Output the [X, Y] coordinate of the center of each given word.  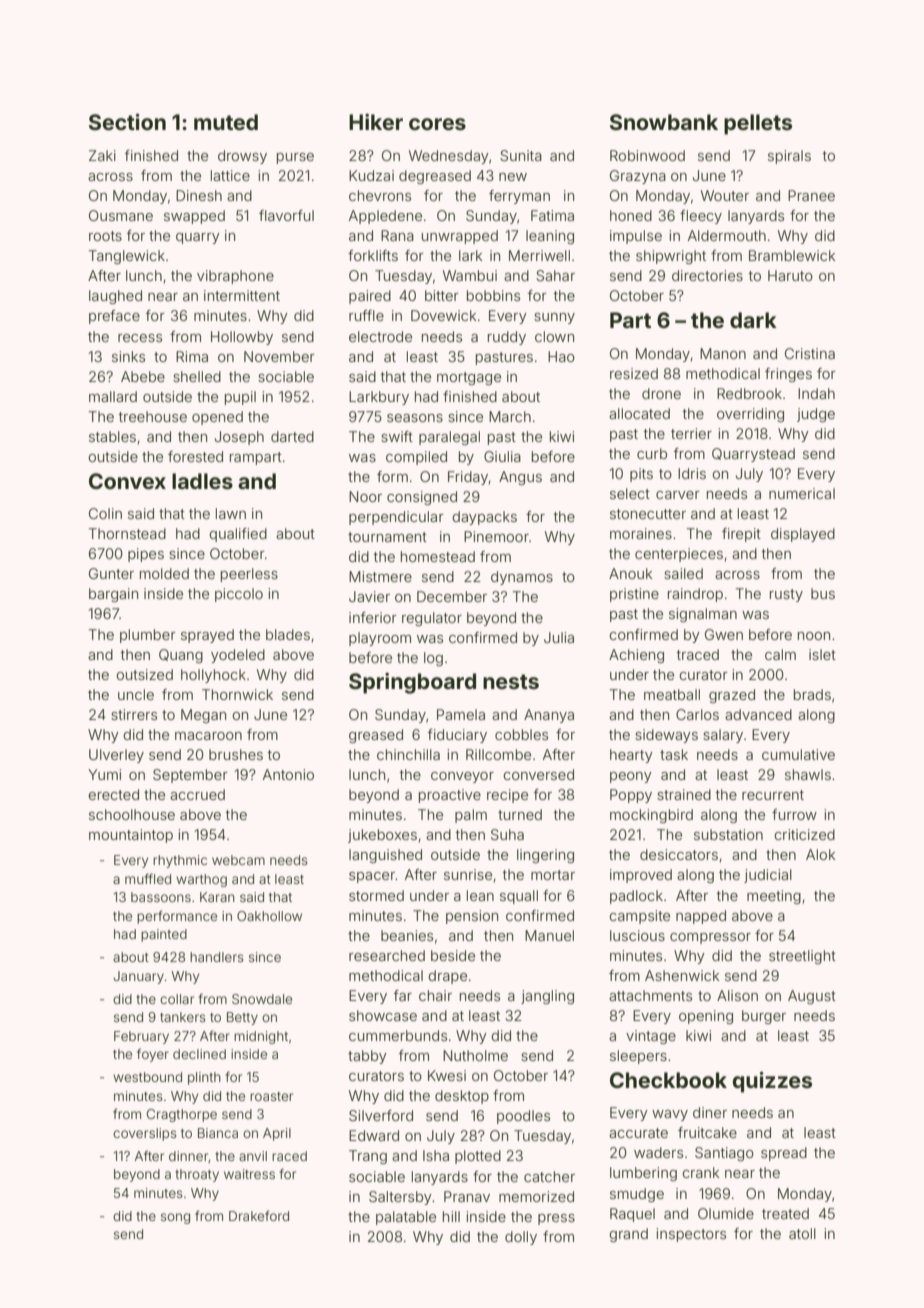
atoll [802, 1233]
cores [437, 124]
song [175, 1218]
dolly [521, 1238]
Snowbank [664, 122]
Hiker [376, 121]
